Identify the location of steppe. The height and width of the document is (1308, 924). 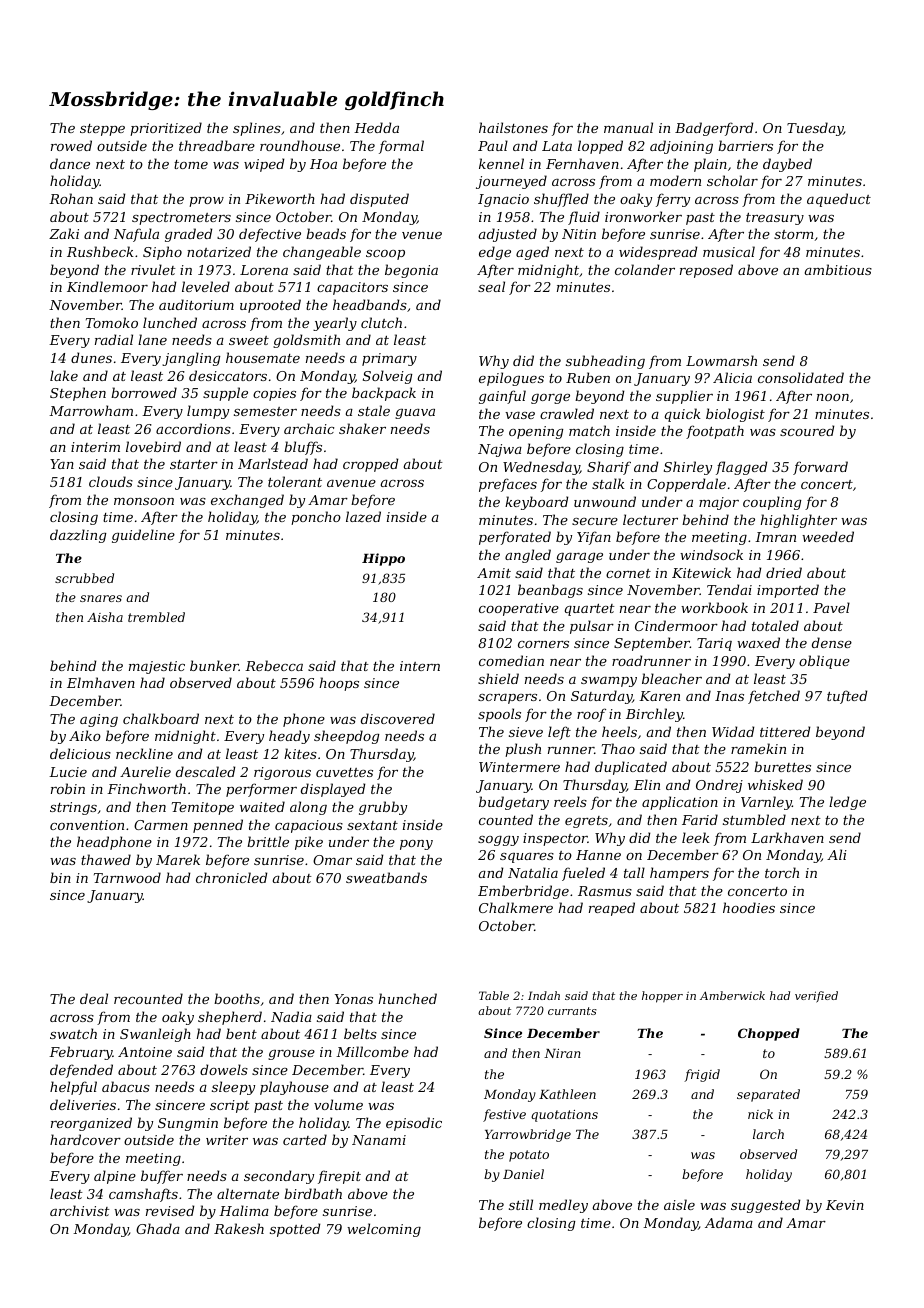
(102, 130).
